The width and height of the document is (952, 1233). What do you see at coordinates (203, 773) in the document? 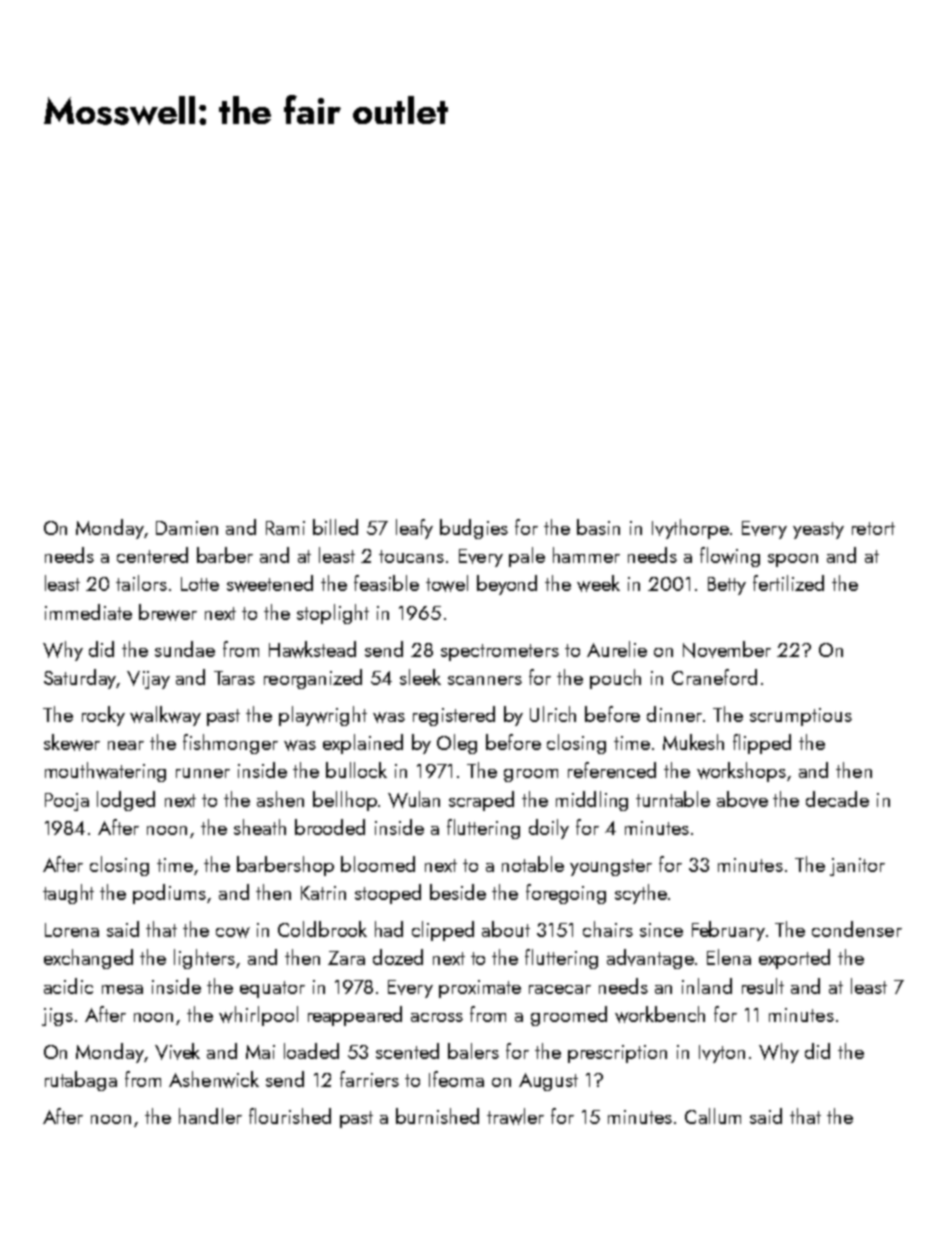
I see `runner` at bounding box center [203, 773].
